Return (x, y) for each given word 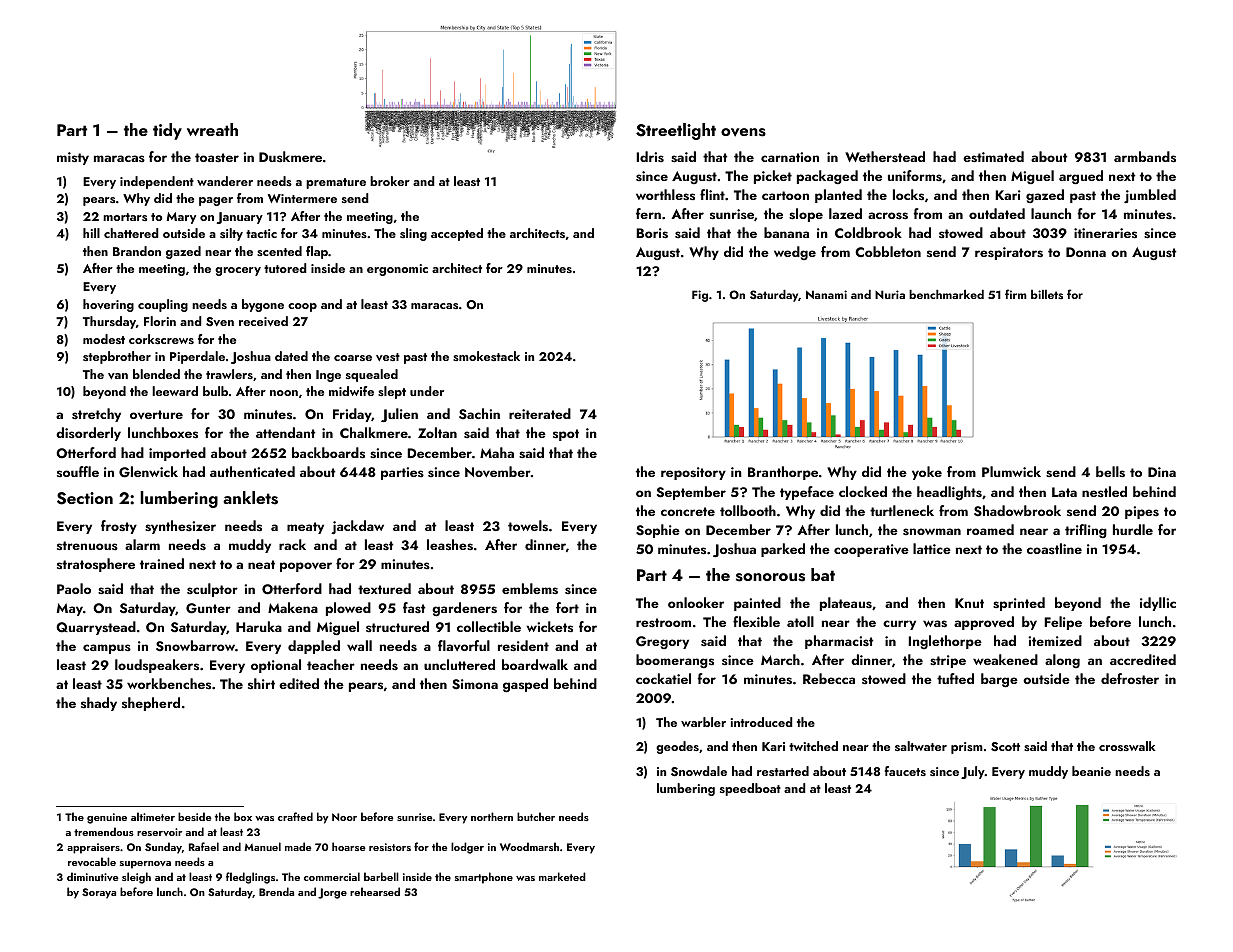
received (263, 321)
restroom (663, 622)
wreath (212, 129)
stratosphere (96, 565)
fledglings (250, 878)
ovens (743, 132)
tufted (955, 678)
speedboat (750, 789)
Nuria (890, 294)
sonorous (770, 577)
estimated (993, 157)
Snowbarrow (195, 646)
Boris (652, 233)
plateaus (846, 604)
